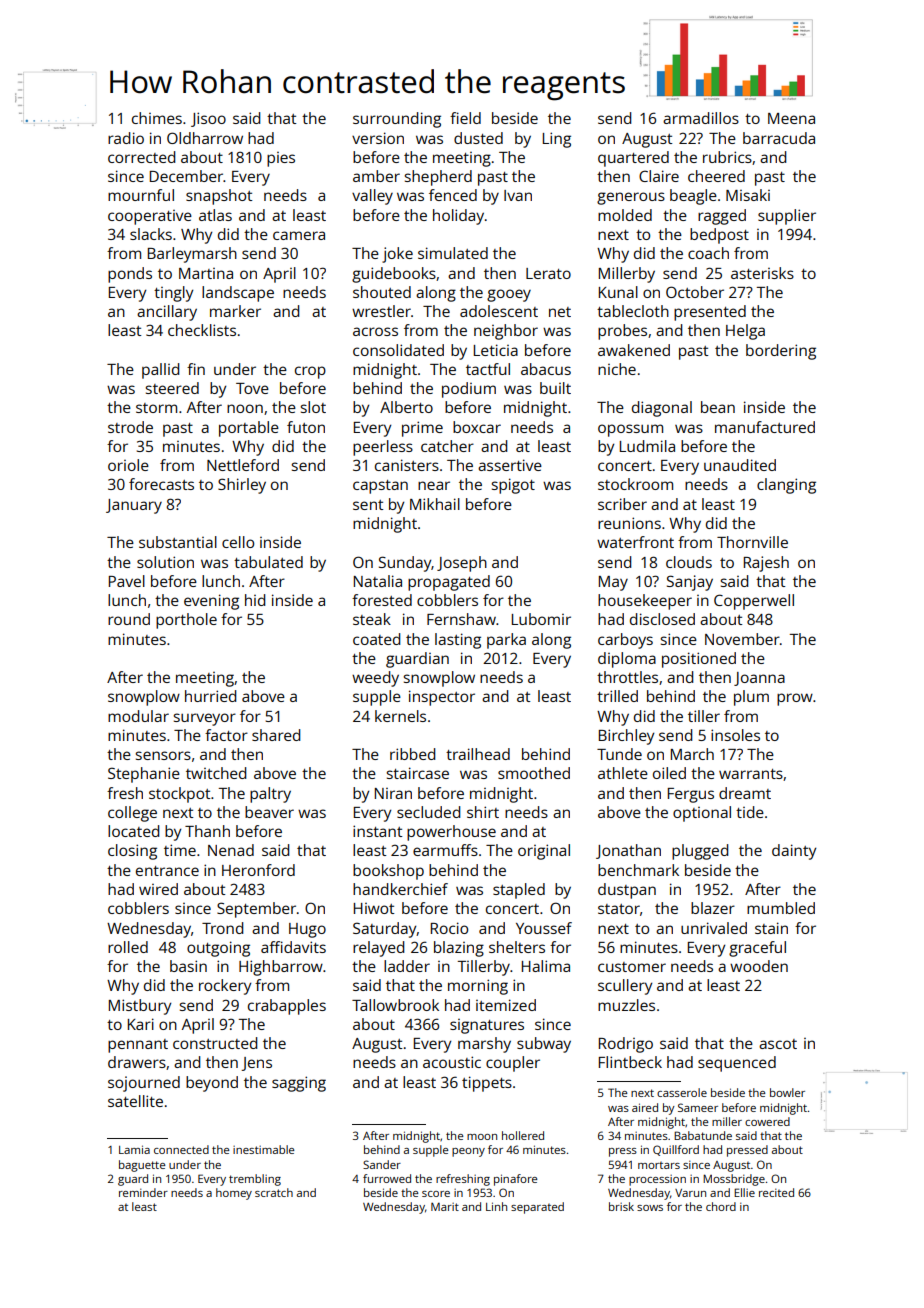 This image has width=924, height=1308. I want to click on Shirley, so click(242, 486).
